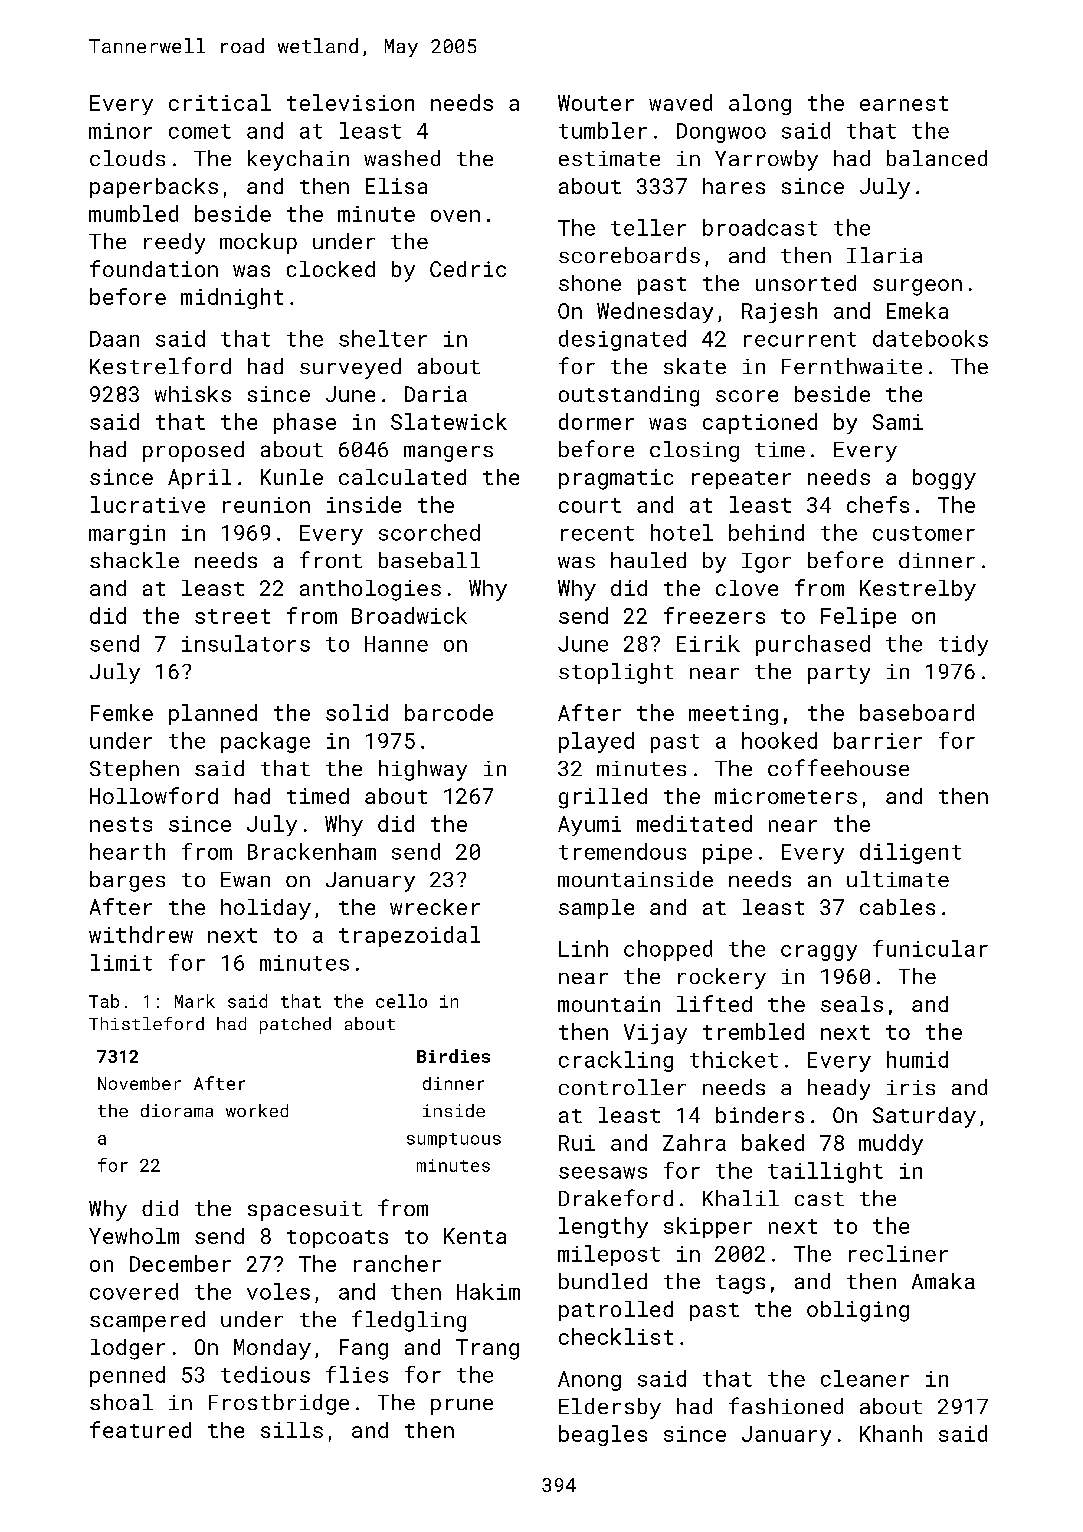 The image size is (1083, 1532). What do you see at coordinates (800, 339) in the document?
I see `recurrent` at bounding box center [800, 339].
